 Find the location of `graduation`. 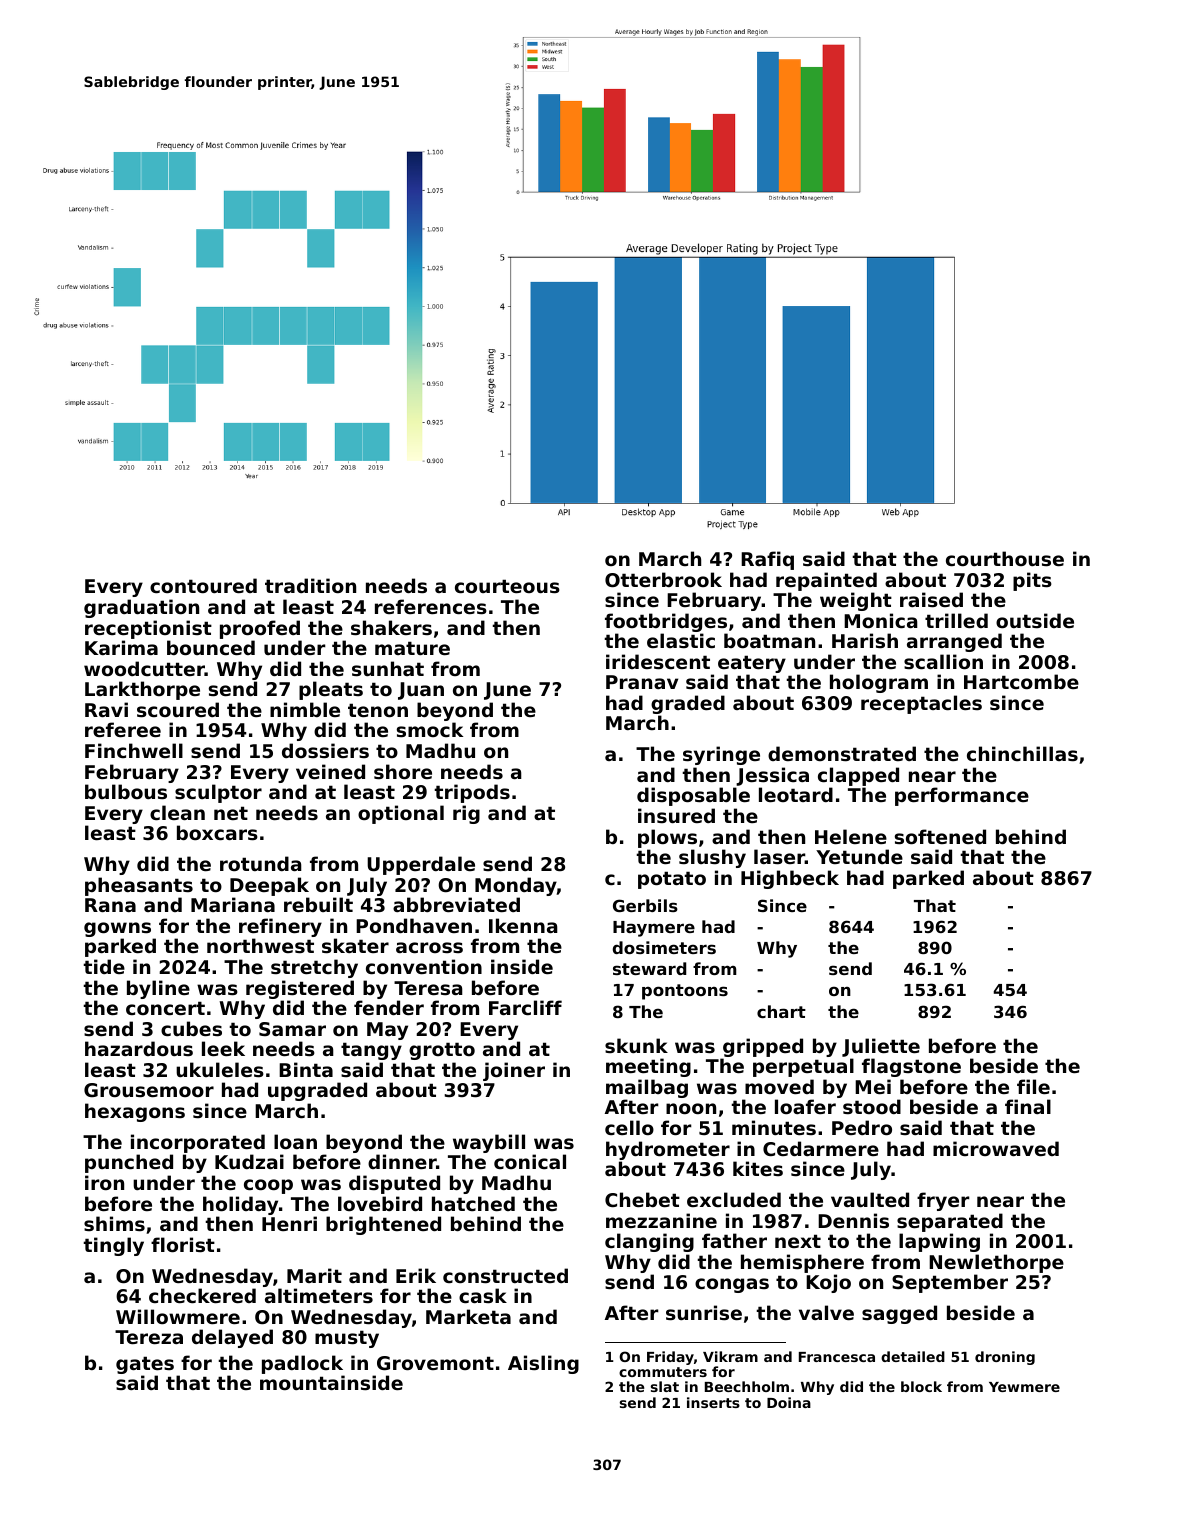

graduation is located at coordinates (141, 608).
